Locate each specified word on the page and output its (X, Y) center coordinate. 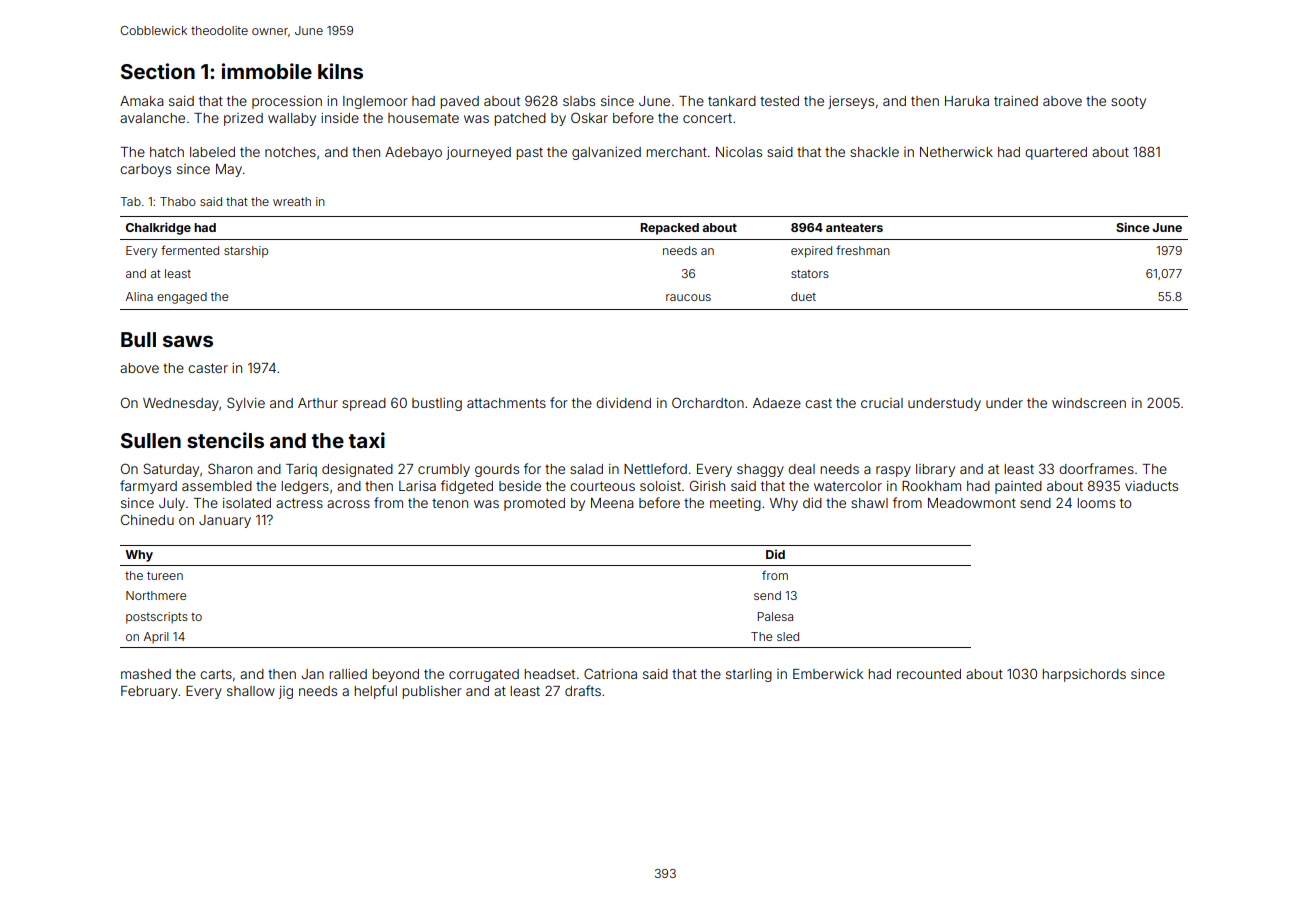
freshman (863, 250)
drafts (583, 690)
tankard (732, 101)
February (149, 692)
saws (188, 341)
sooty (1128, 102)
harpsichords (1084, 675)
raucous (688, 297)
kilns (340, 71)
